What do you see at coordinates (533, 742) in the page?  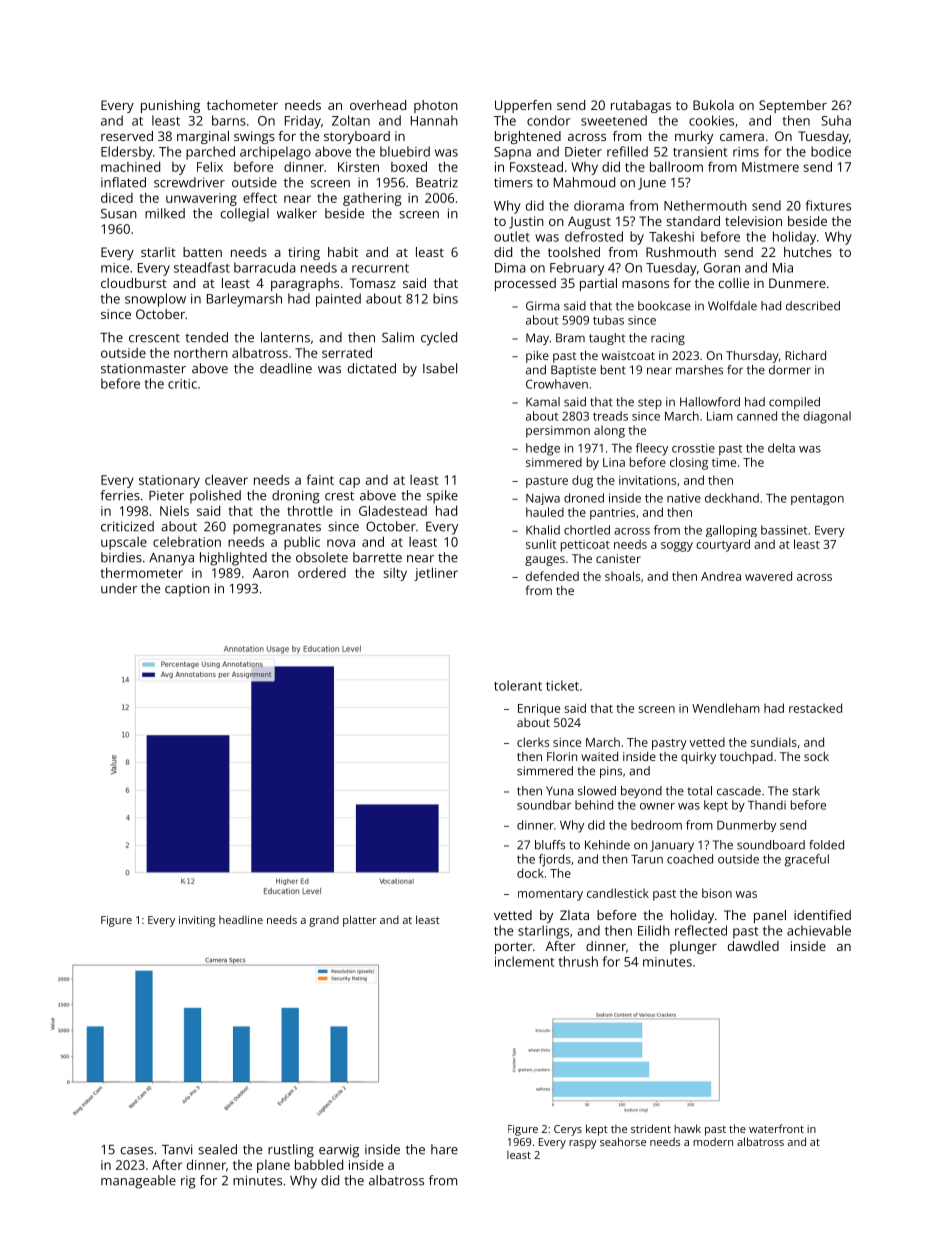 I see `clerks` at bounding box center [533, 742].
